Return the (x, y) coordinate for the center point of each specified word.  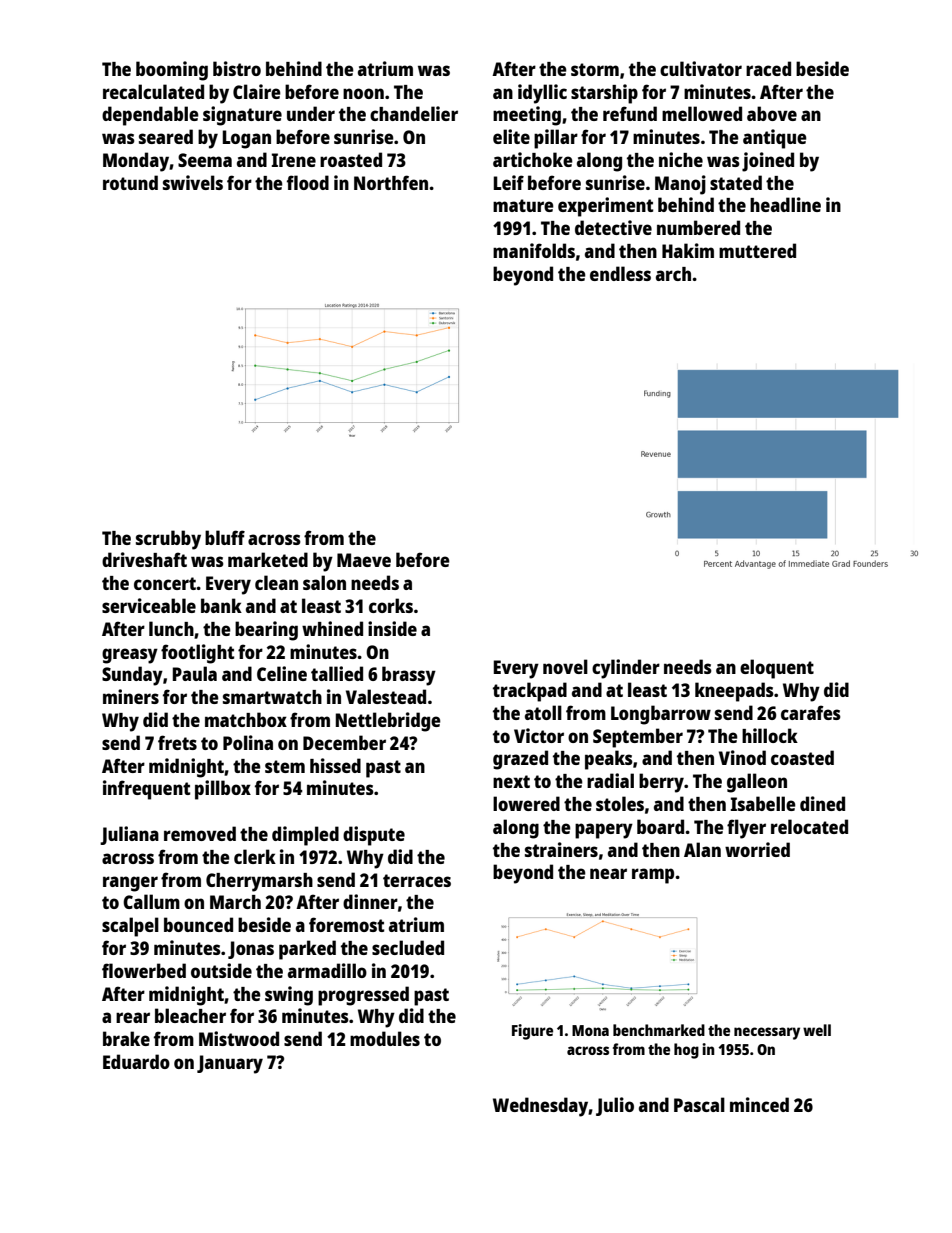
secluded (408, 947)
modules (385, 1038)
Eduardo (136, 1061)
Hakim (688, 250)
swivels (193, 182)
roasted (351, 159)
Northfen (391, 182)
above (772, 113)
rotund (130, 182)
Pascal (699, 1104)
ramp (653, 876)
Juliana (129, 835)
